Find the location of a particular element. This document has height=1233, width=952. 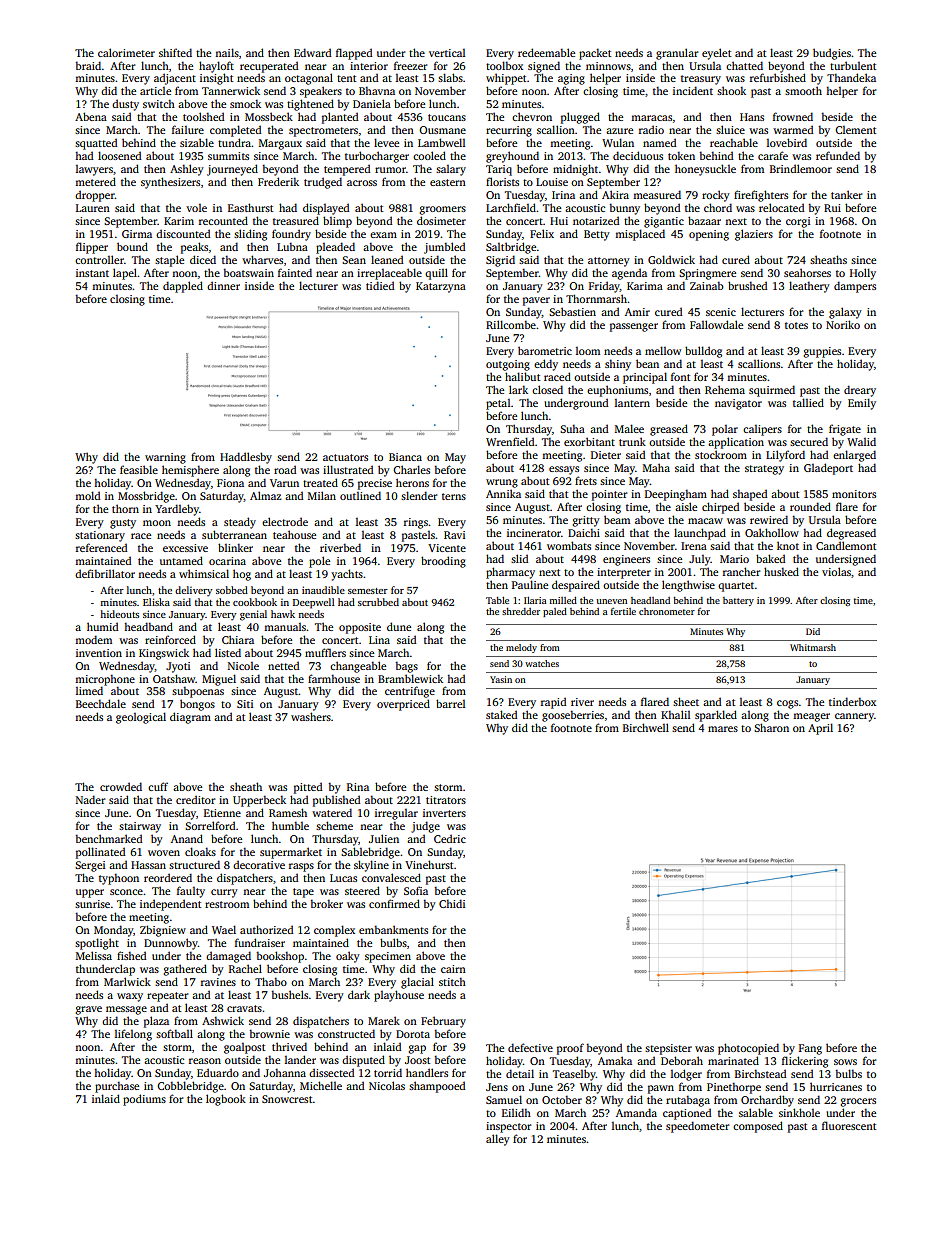

plaza is located at coordinates (156, 1022).
